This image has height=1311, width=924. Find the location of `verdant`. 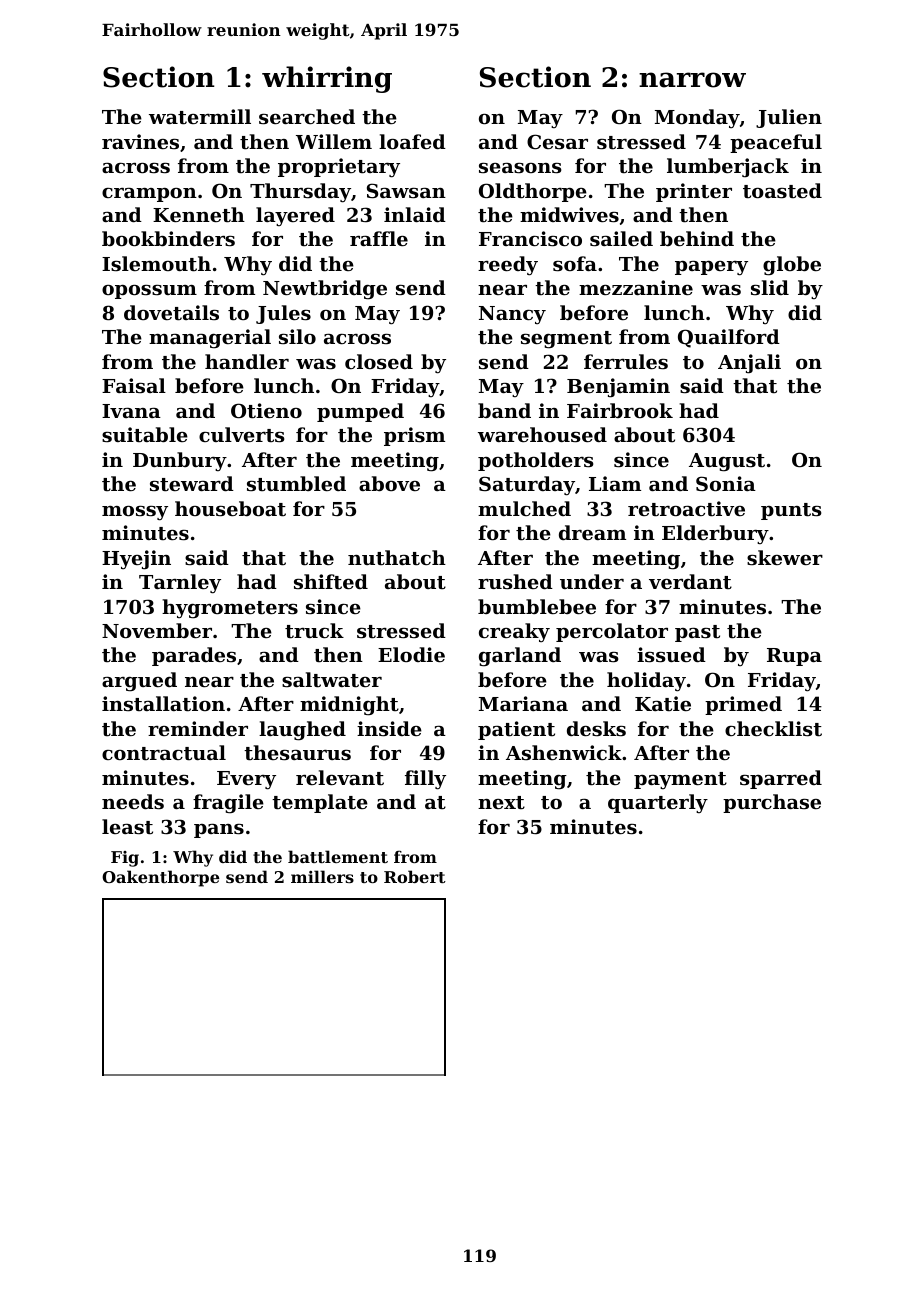

verdant is located at coordinates (690, 582).
